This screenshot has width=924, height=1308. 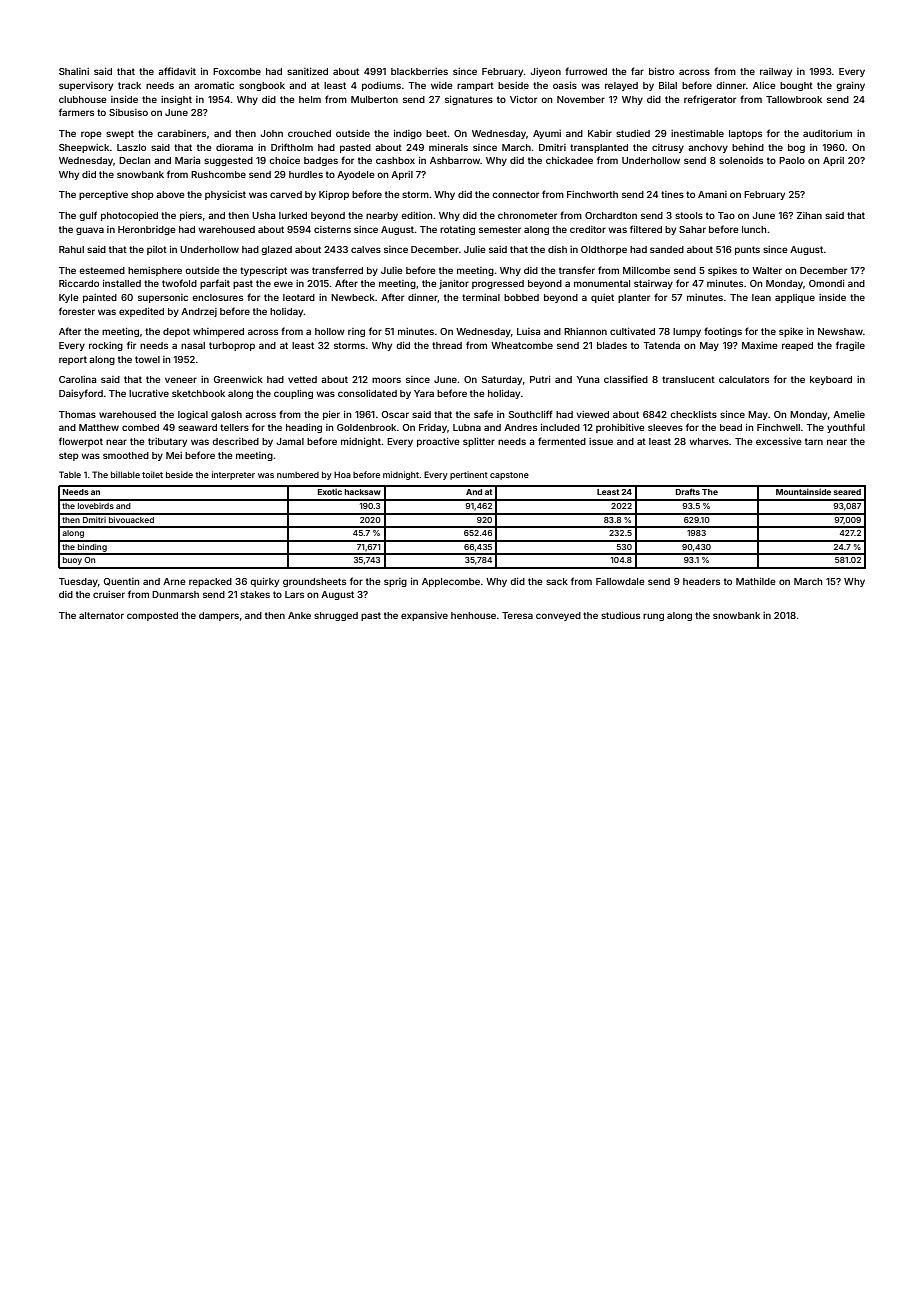 I want to click on supersonic, so click(x=163, y=298).
